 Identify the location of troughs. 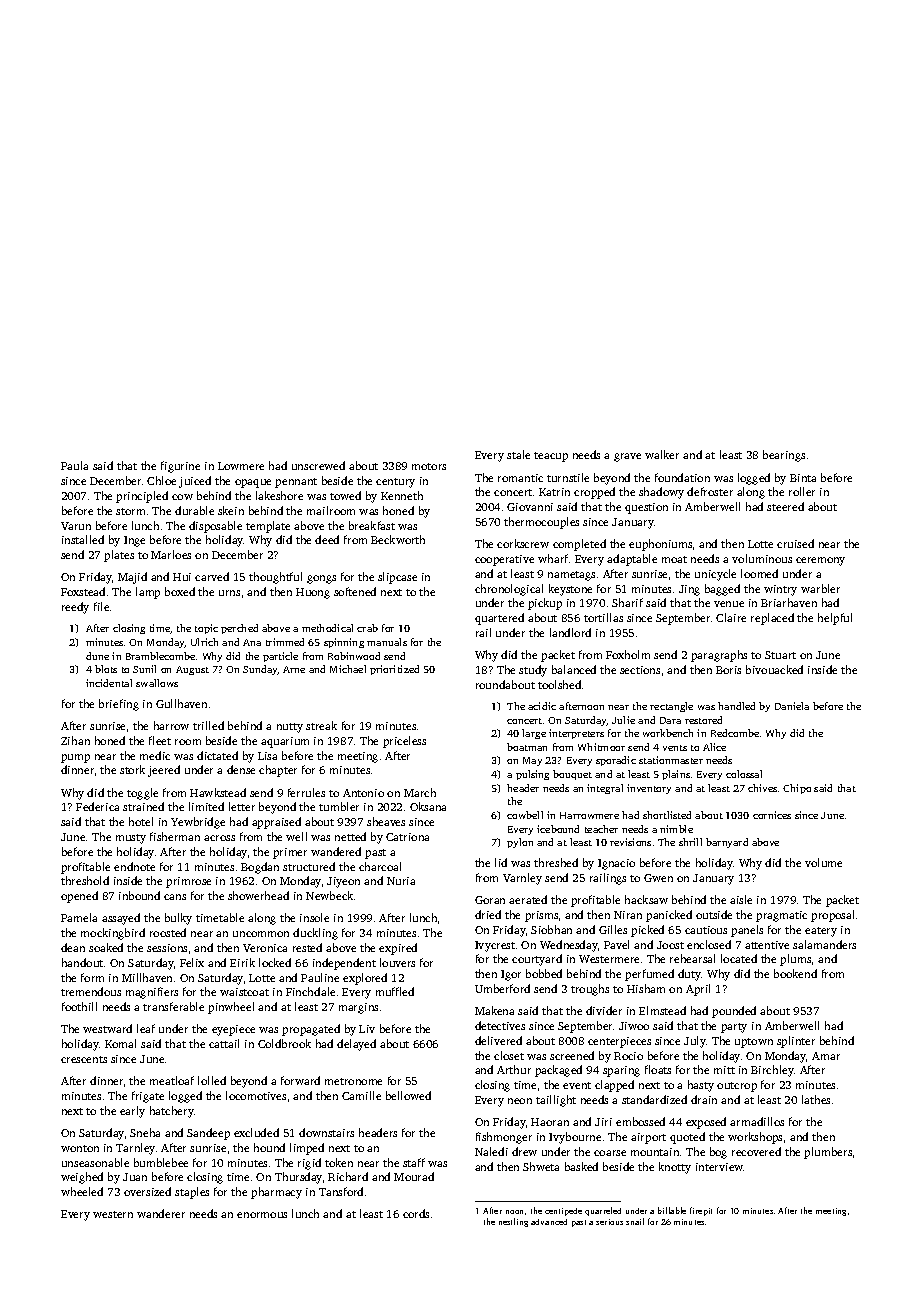
(590, 990).
